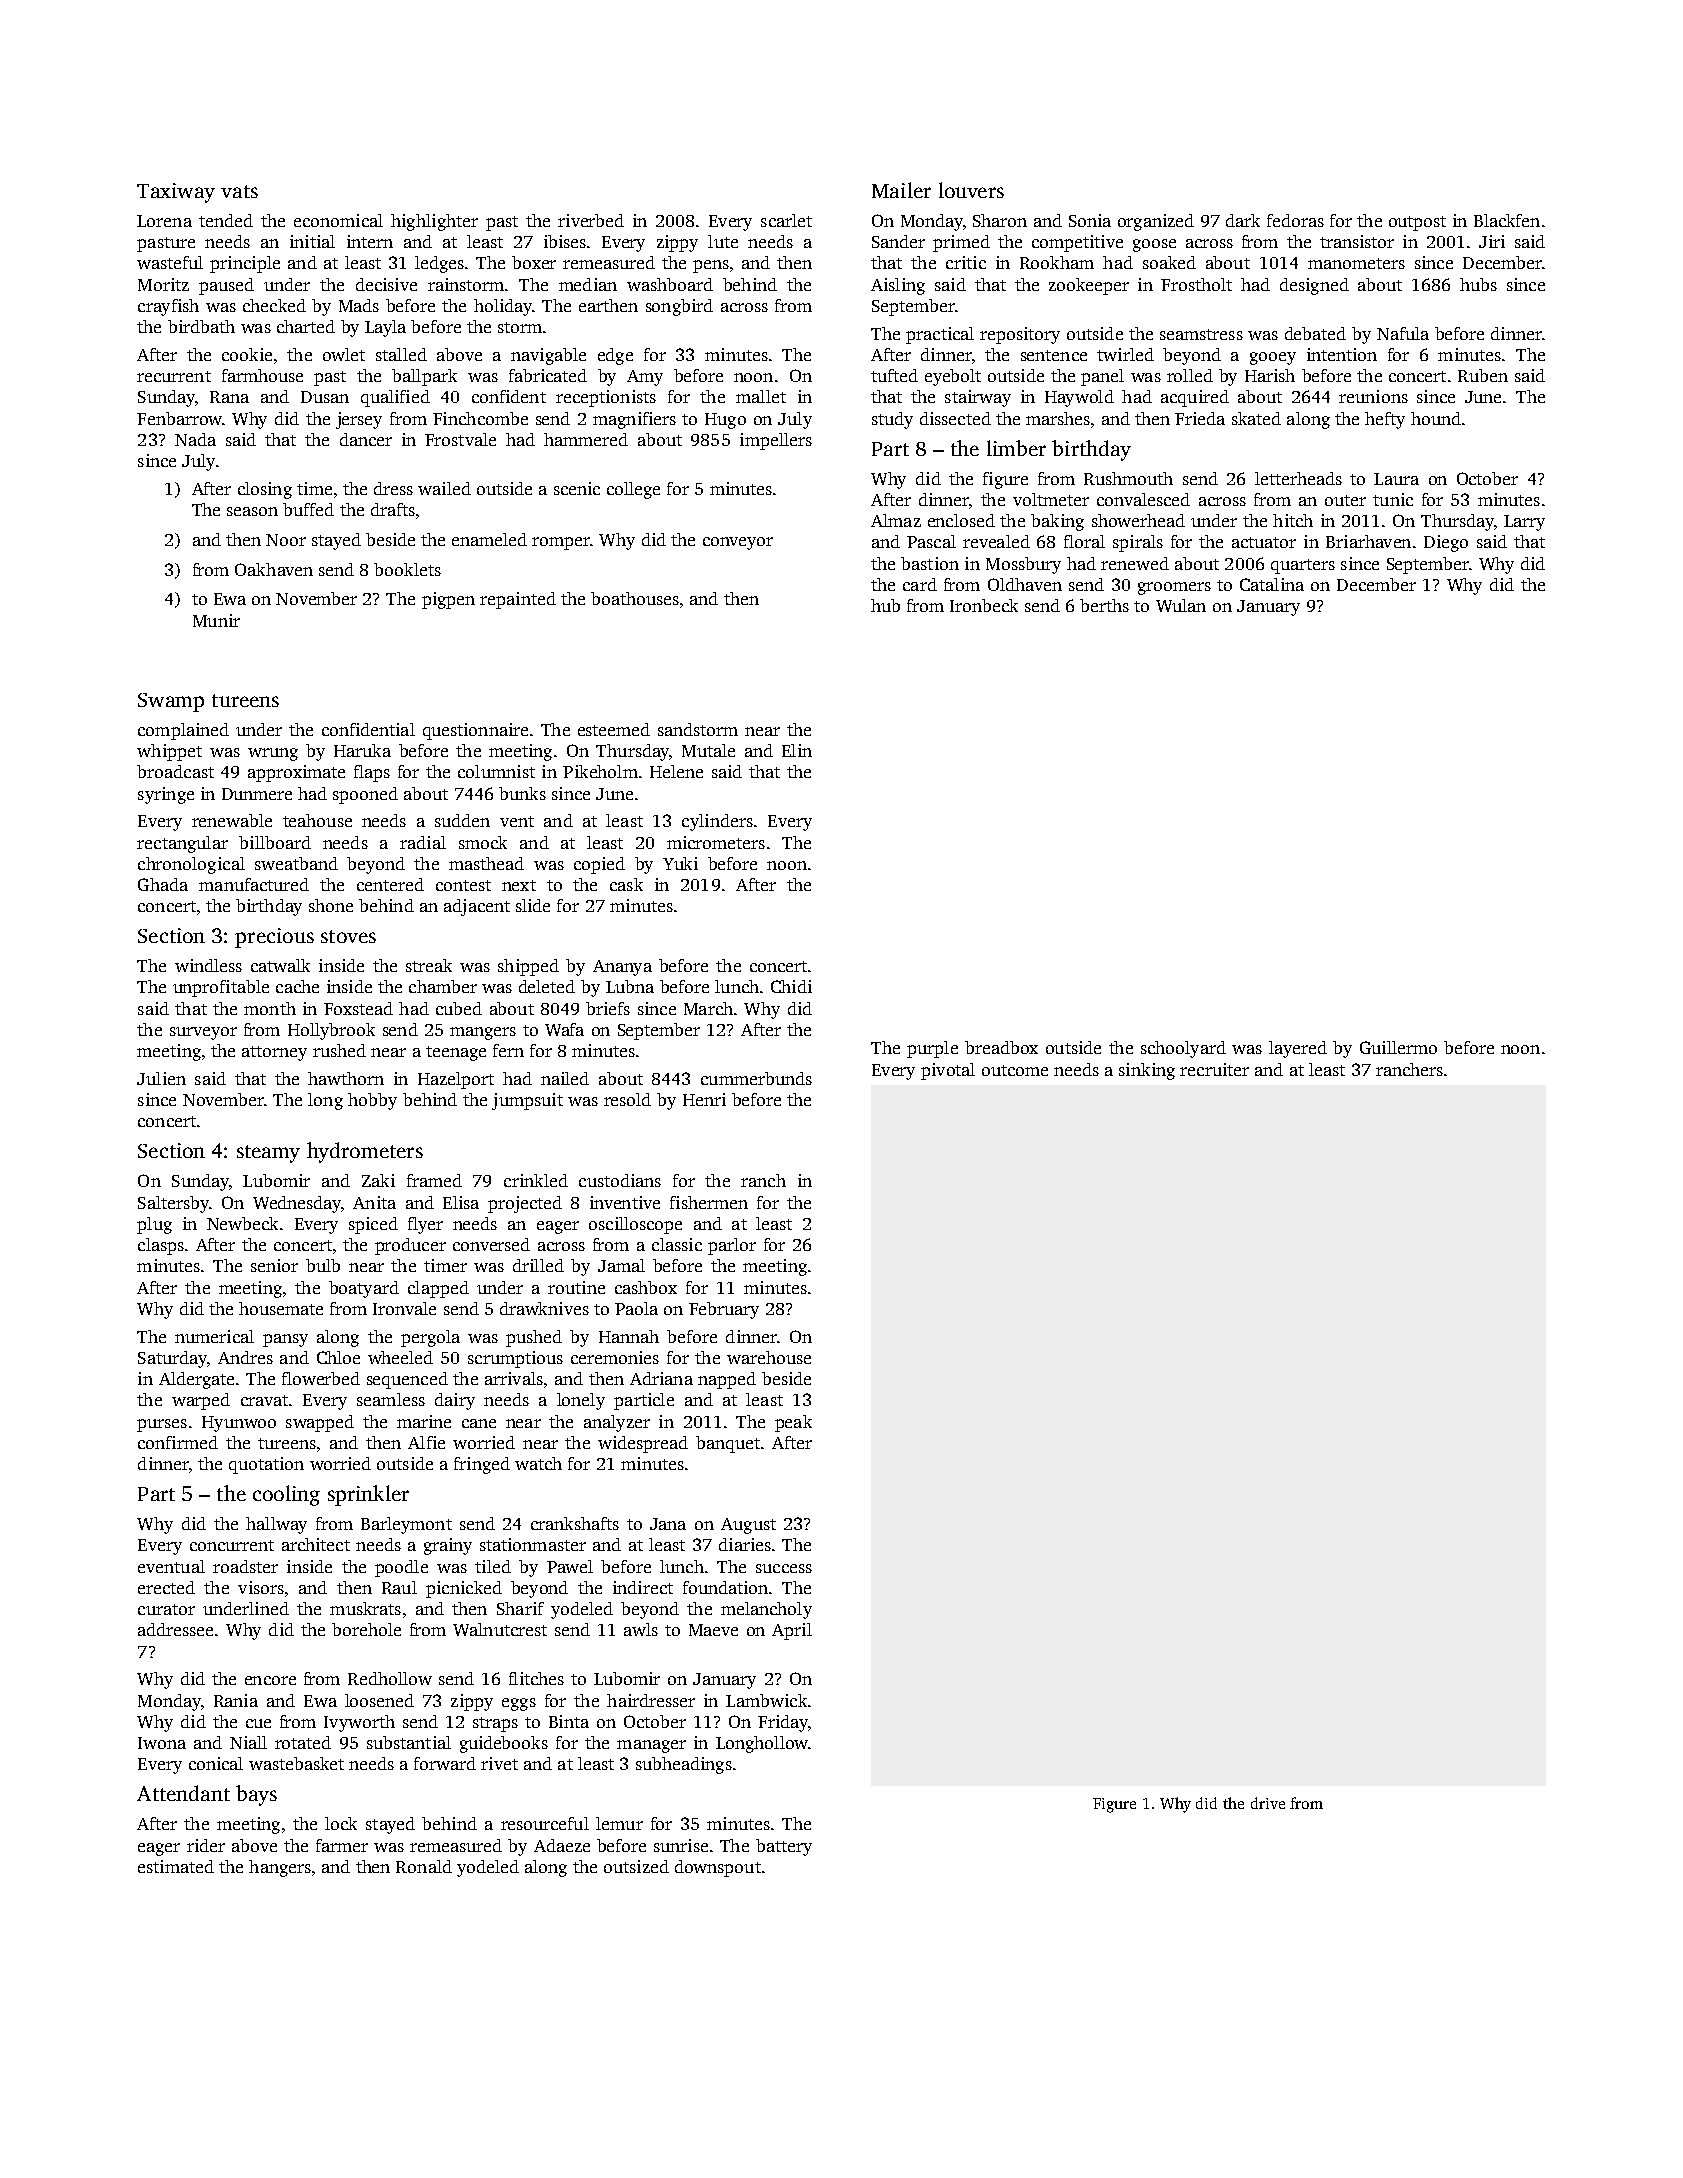 This screenshot has height=2178, width=1683. Describe the element at coordinates (434, 222) in the screenshot. I see `highlighter` at that location.
